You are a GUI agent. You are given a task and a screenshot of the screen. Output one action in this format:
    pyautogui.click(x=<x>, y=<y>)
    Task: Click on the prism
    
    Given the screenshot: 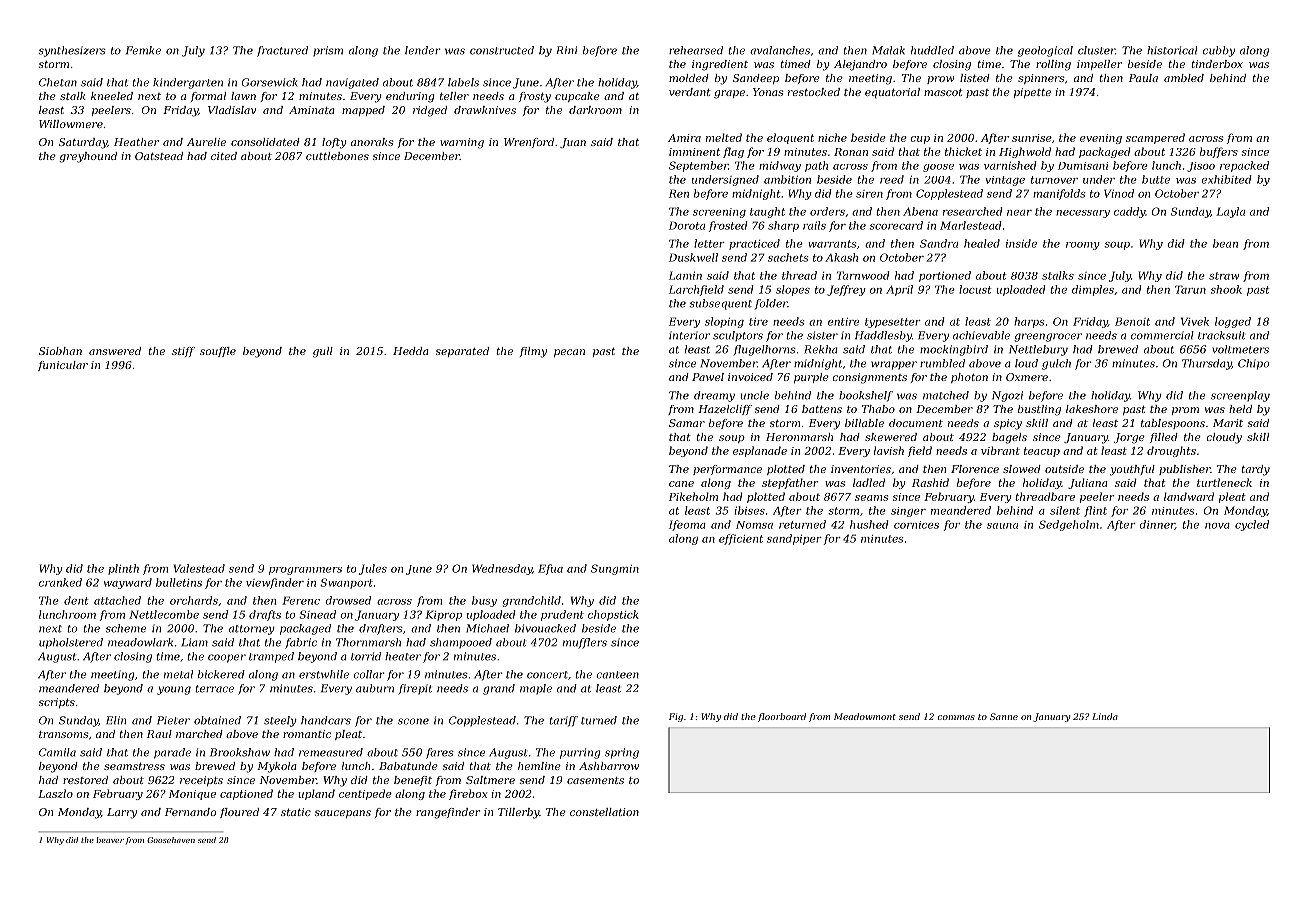 What is the action you would take?
    pyautogui.click(x=328, y=51)
